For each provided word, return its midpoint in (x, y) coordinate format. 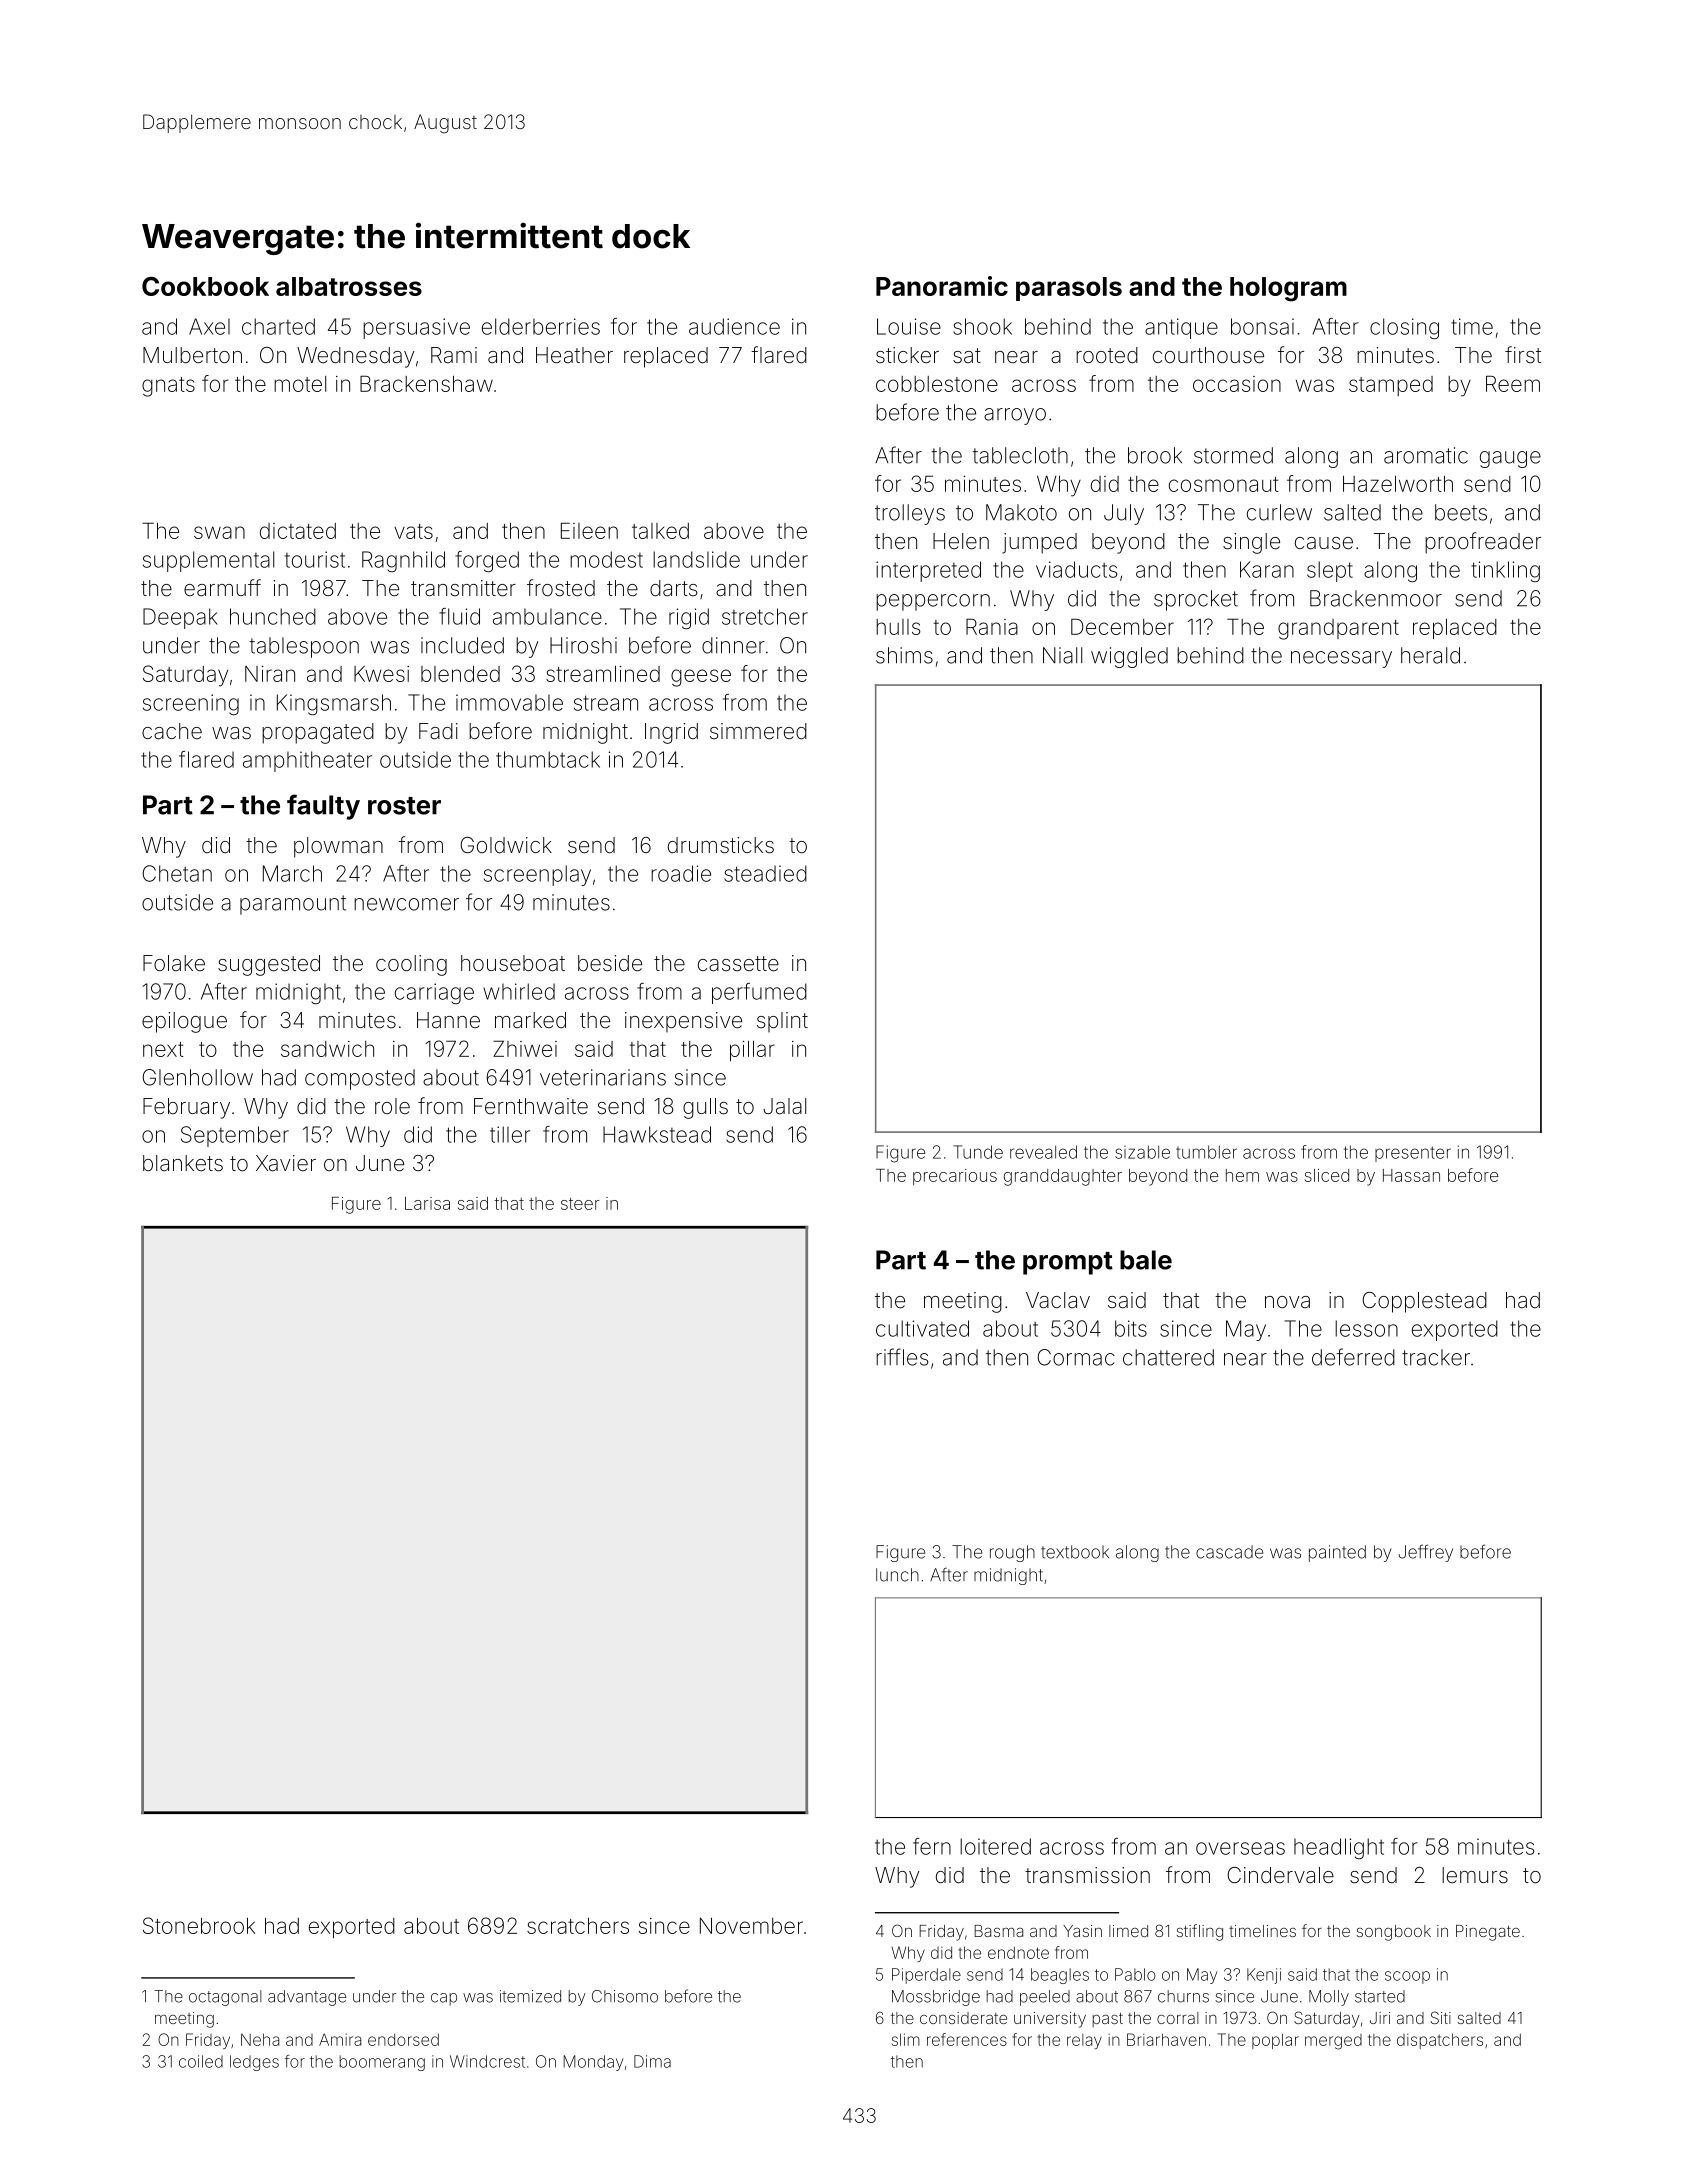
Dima (652, 2061)
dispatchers (1440, 2041)
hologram (1288, 289)
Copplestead (1425, 1302)
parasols (1069, 289)
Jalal (784, 1106)
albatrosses (349, 286)
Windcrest (487, 2061)
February (186, 1108)
